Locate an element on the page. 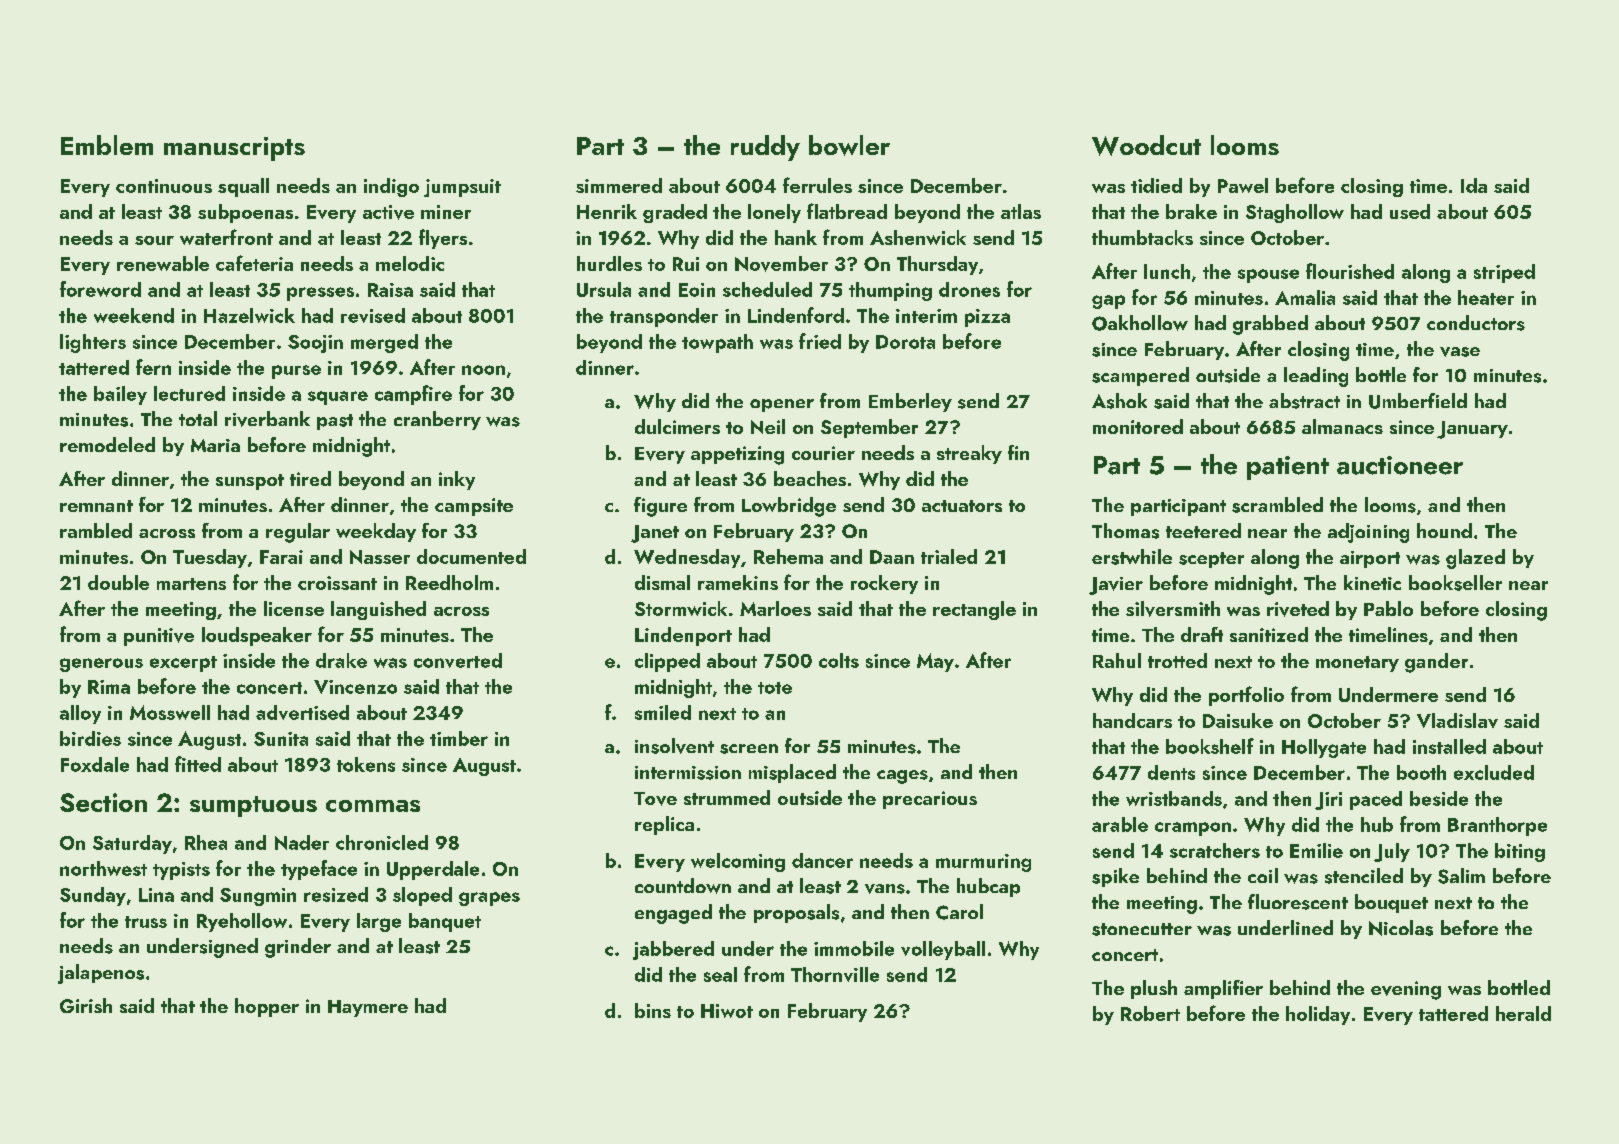 This document has height=1144, width=1619. beside is located at coordinates (1439, 798).
